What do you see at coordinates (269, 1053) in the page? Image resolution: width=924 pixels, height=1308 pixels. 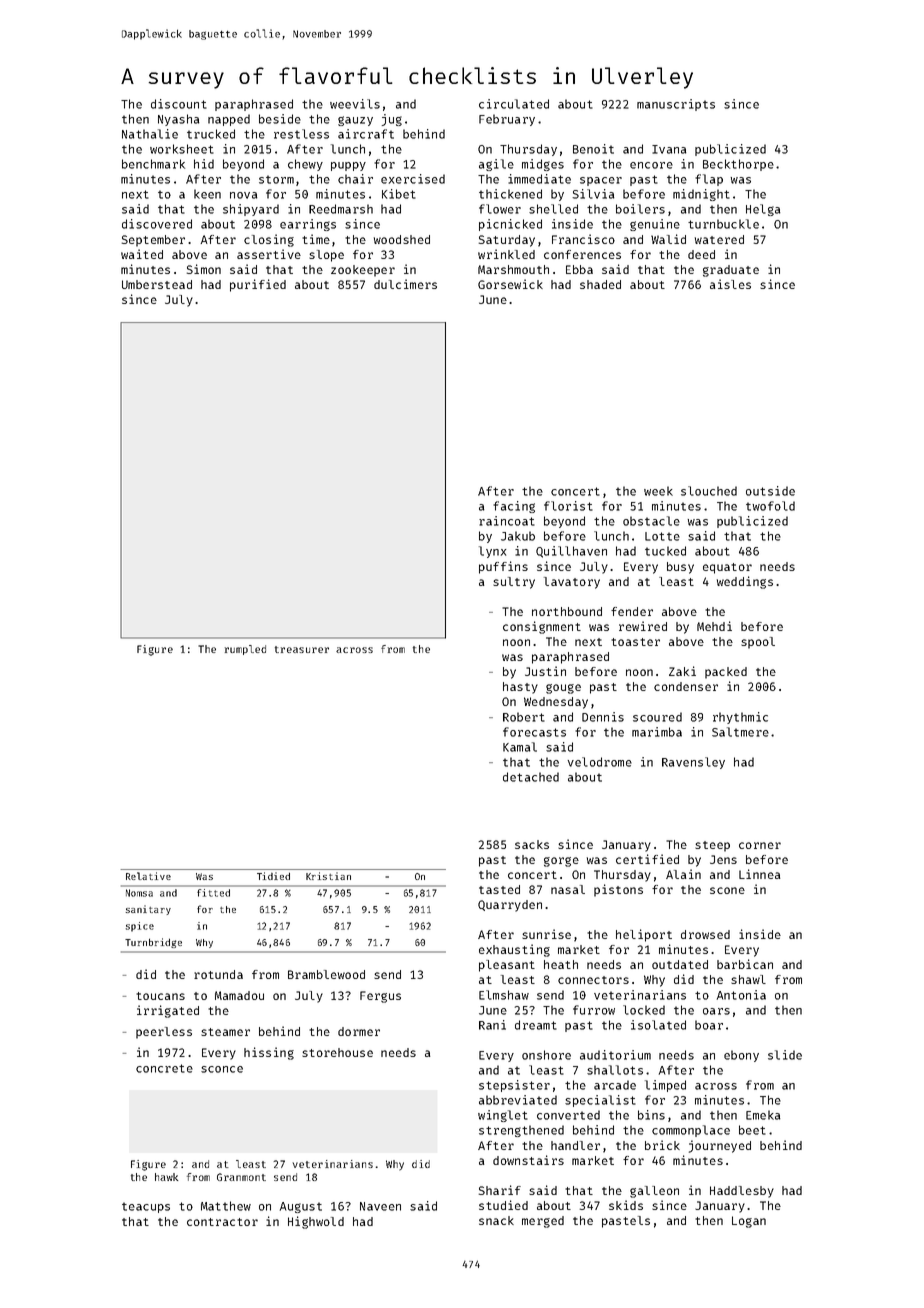 I see `hissing` at bounding box center [269, 1053].
